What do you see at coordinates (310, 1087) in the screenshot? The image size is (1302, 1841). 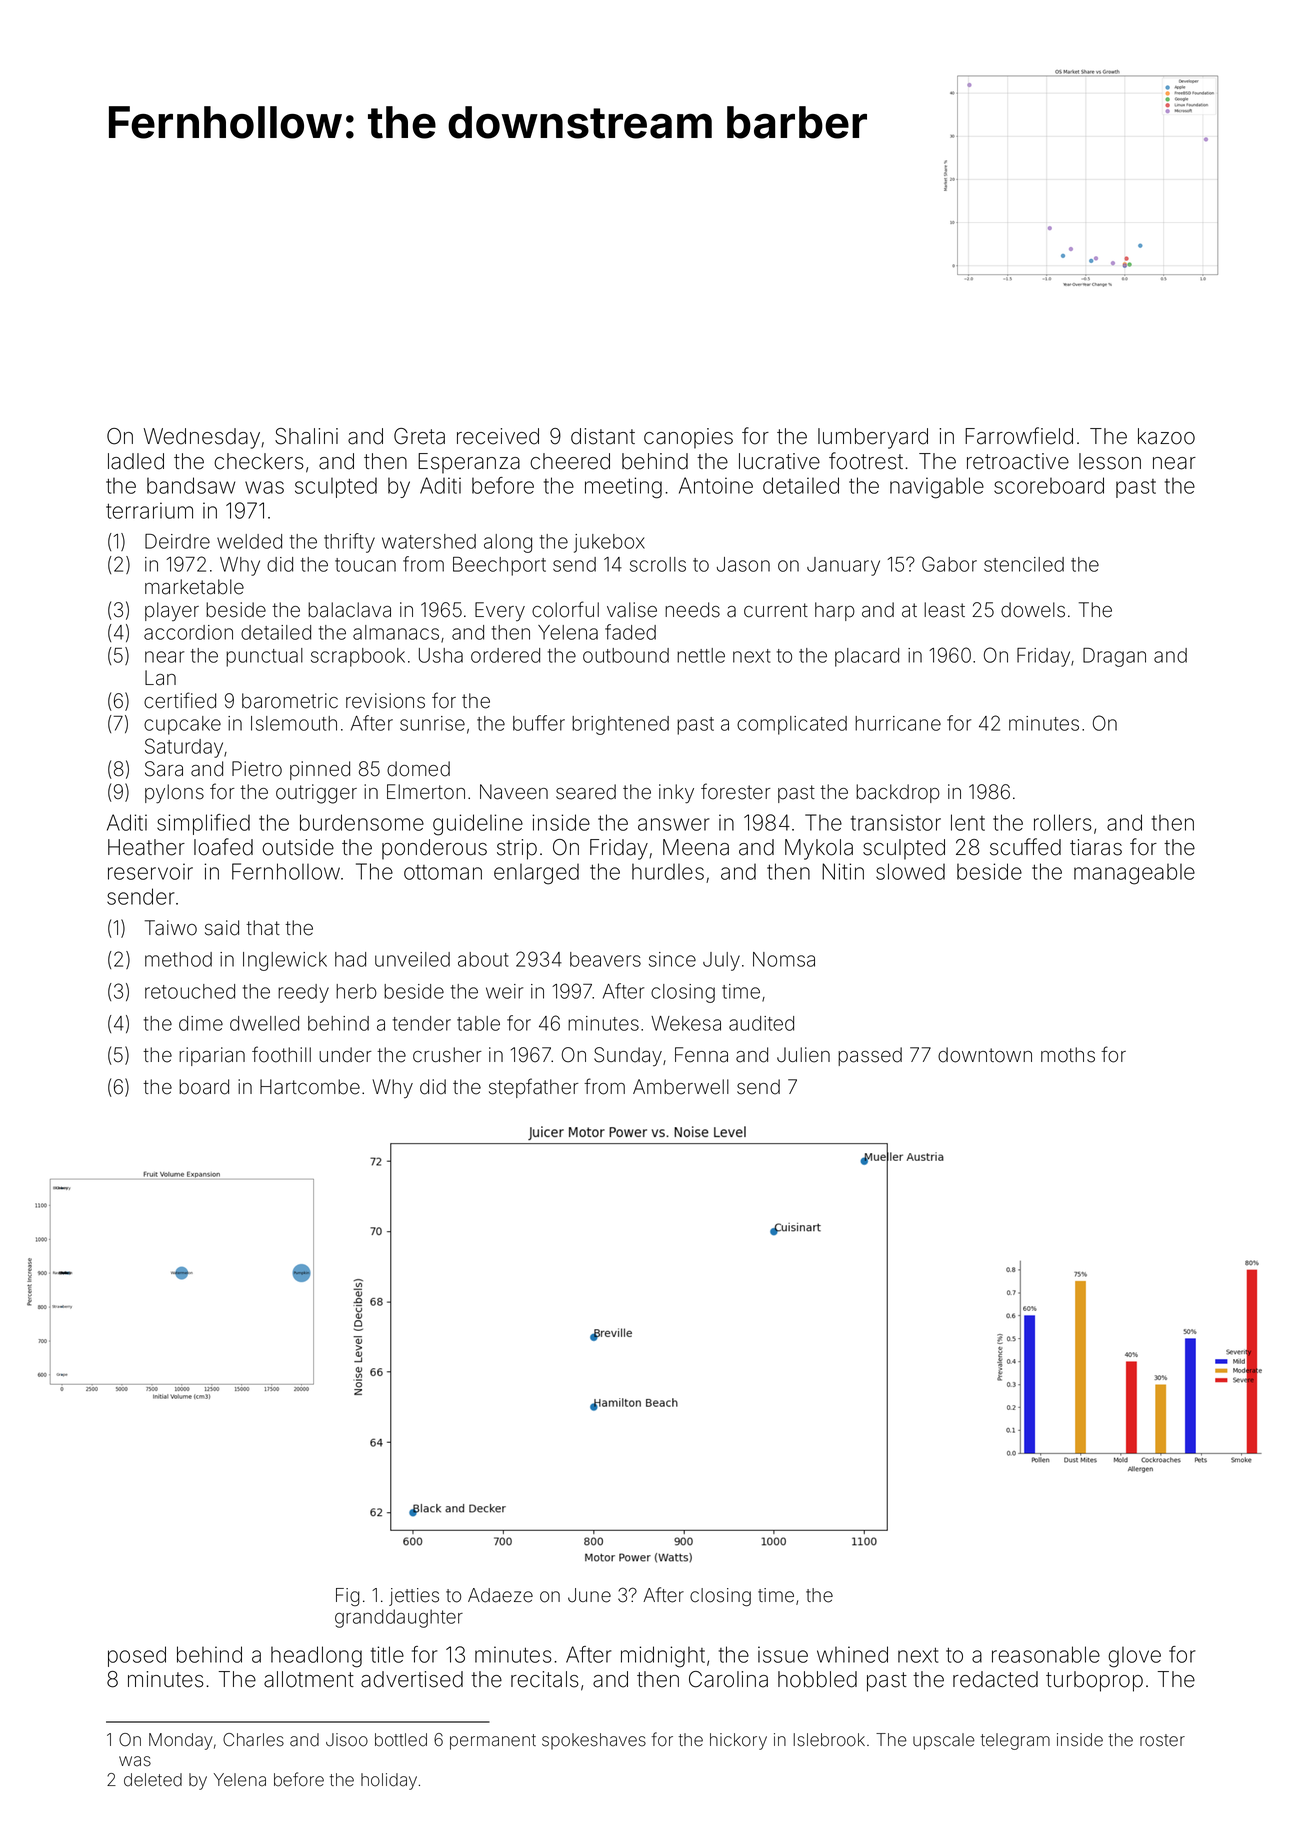 I see `Hartcombe` at bounding box center [310, 1087].
